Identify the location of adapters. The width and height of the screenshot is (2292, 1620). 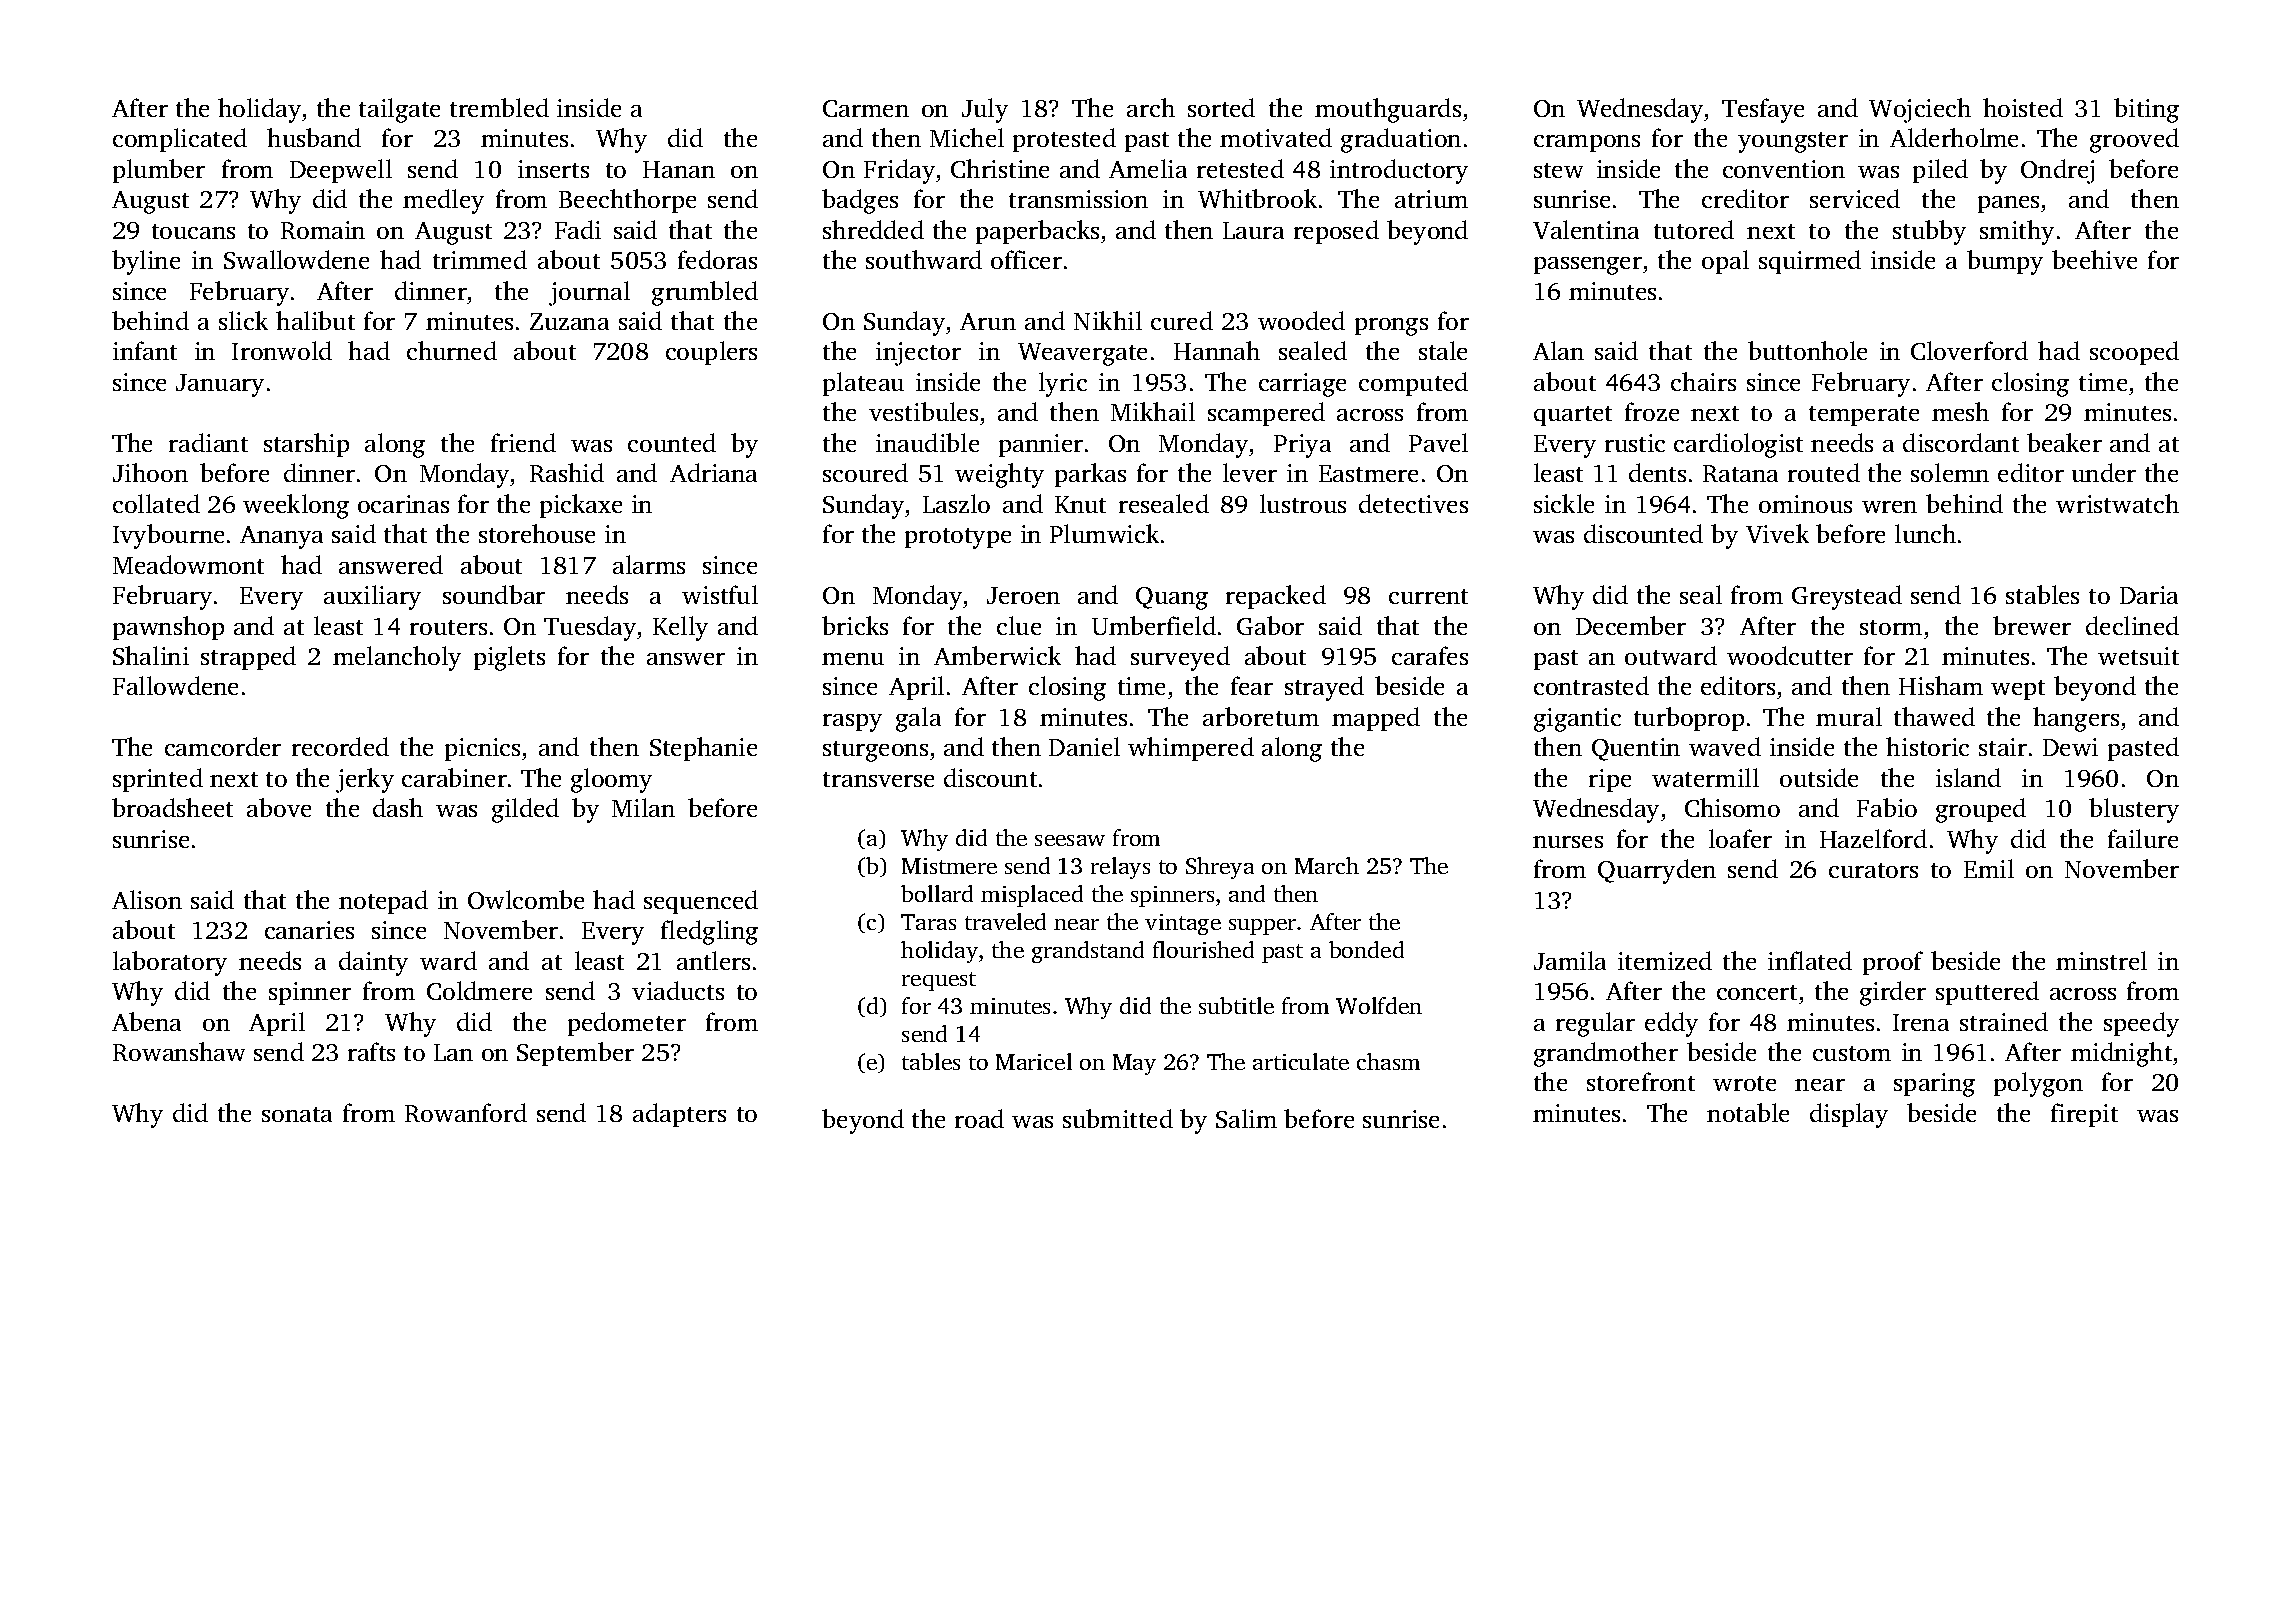
(679, 1115).
